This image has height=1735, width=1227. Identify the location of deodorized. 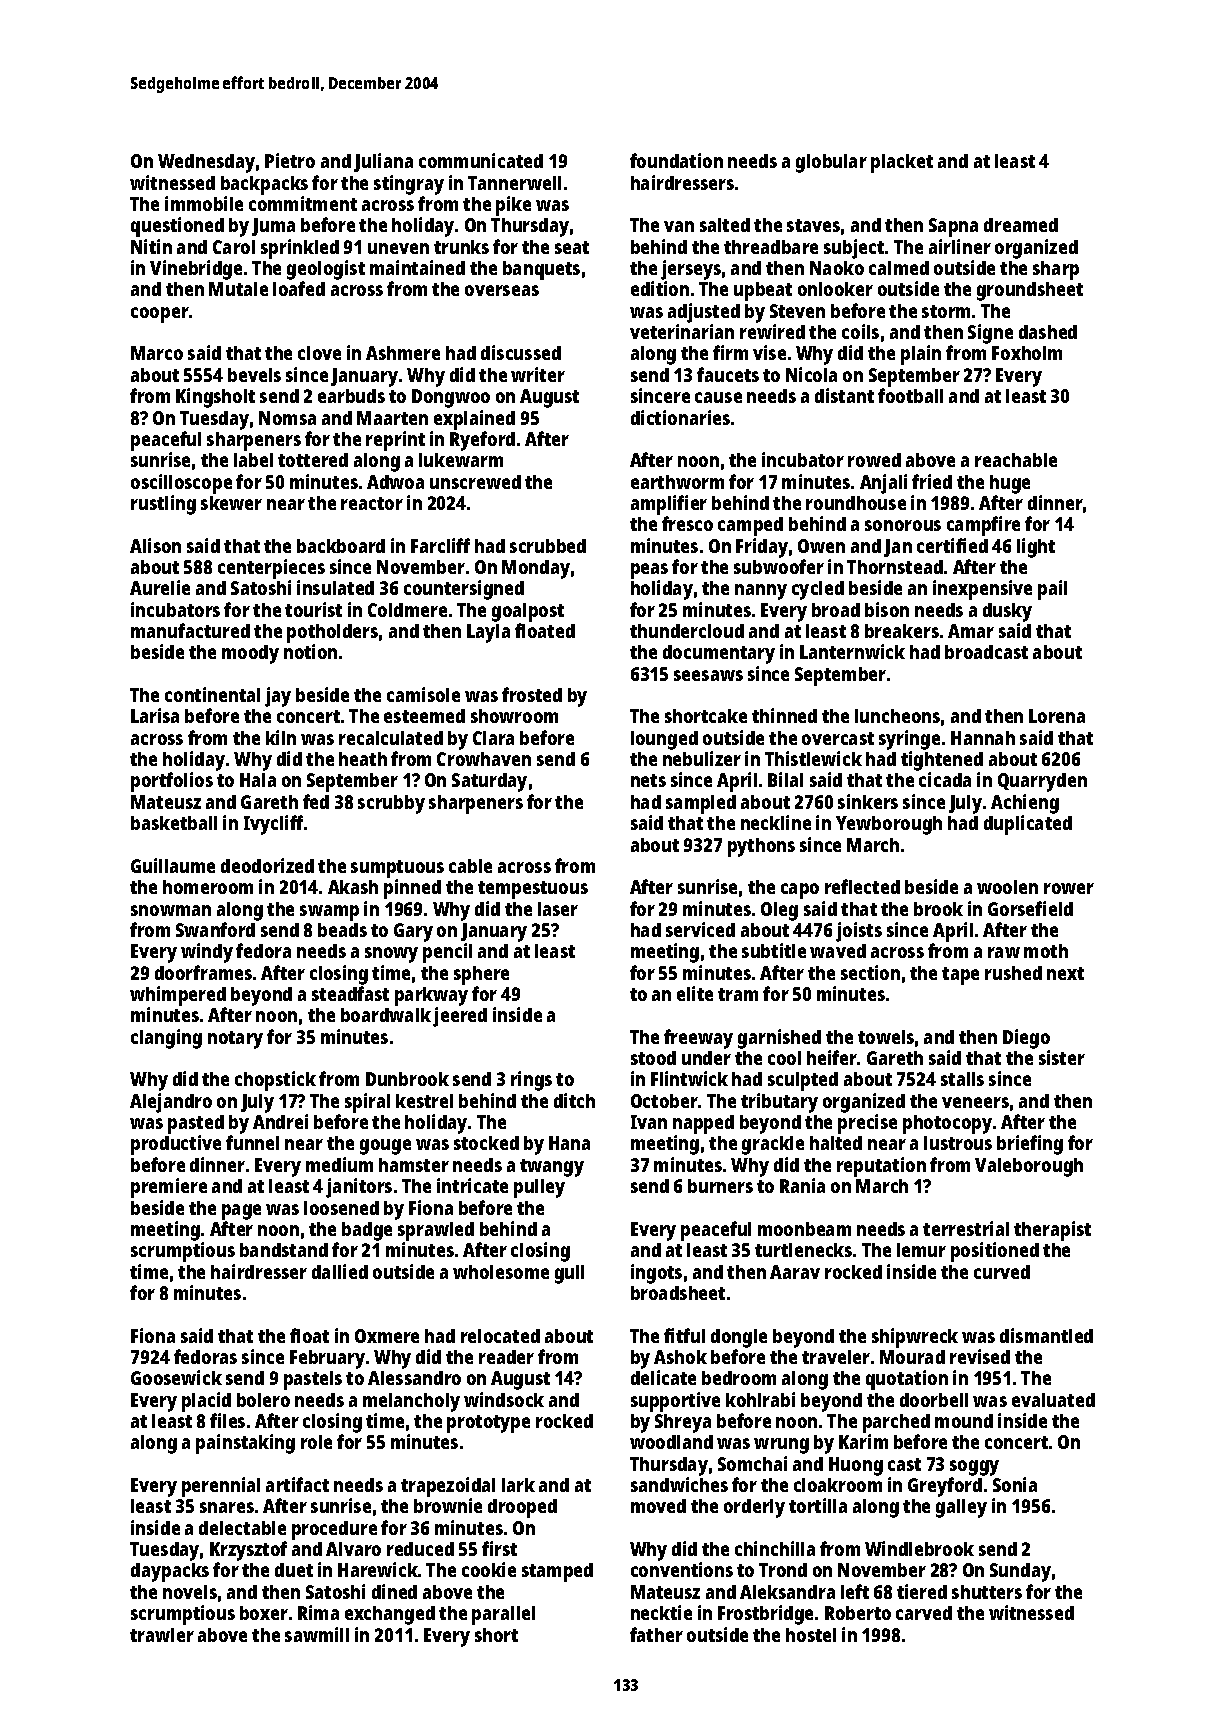
(267, 865).
